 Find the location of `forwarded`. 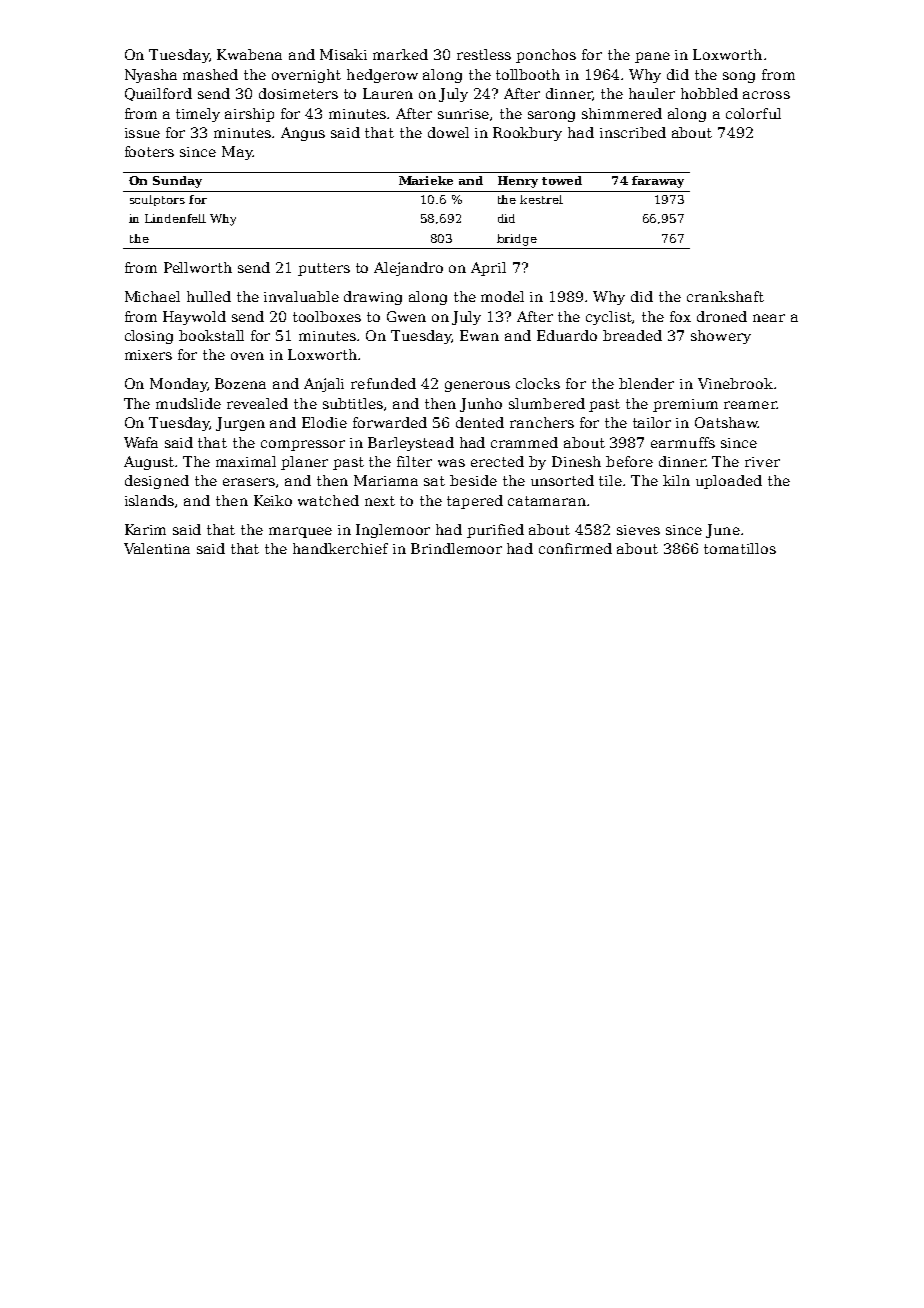

forwarded is located at coordinates (390, 422).
